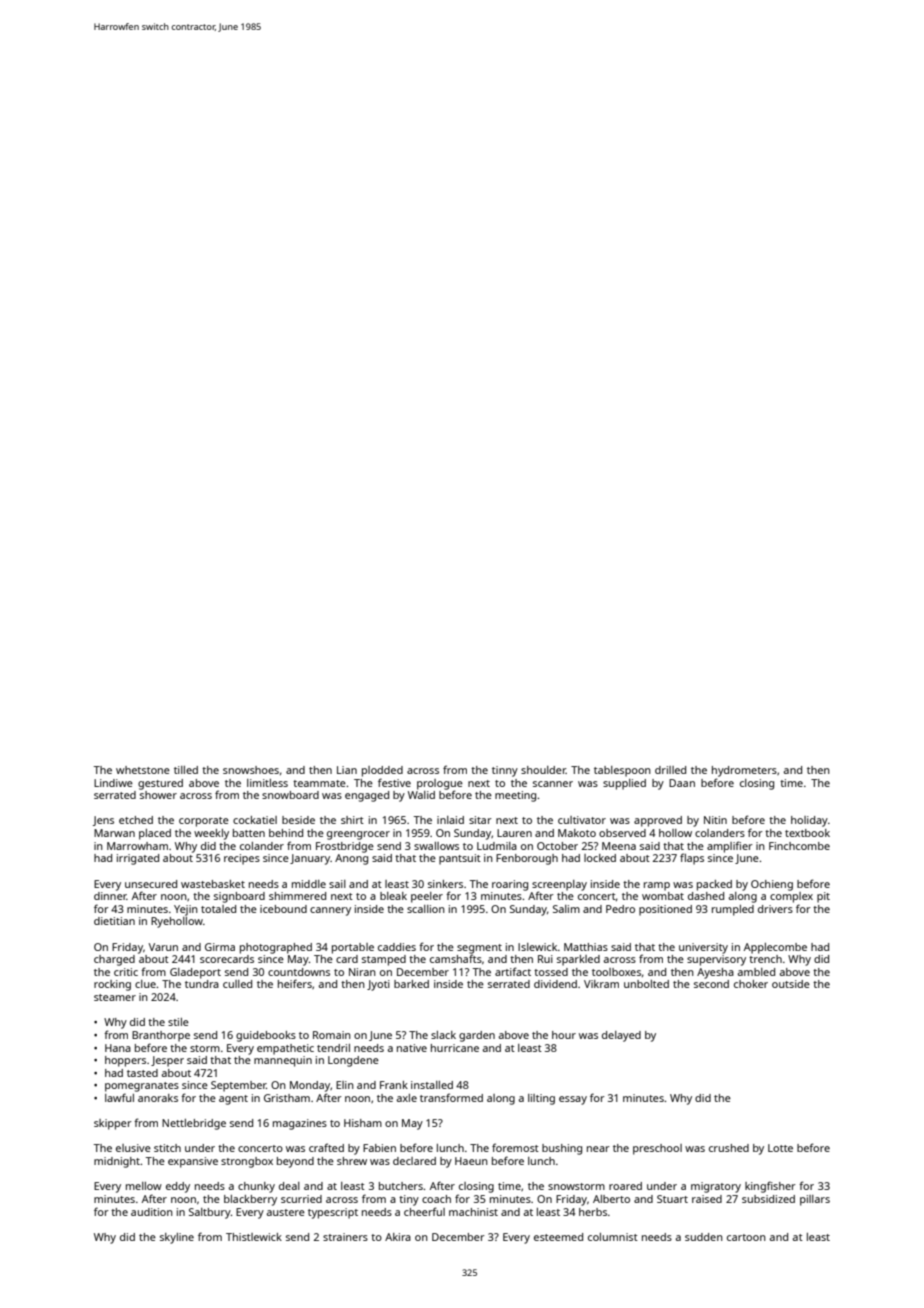 The height and width of the document is (1308, 924). Describe the element at coordinates (670, 770) in the document. I see `drilled` at that location.
